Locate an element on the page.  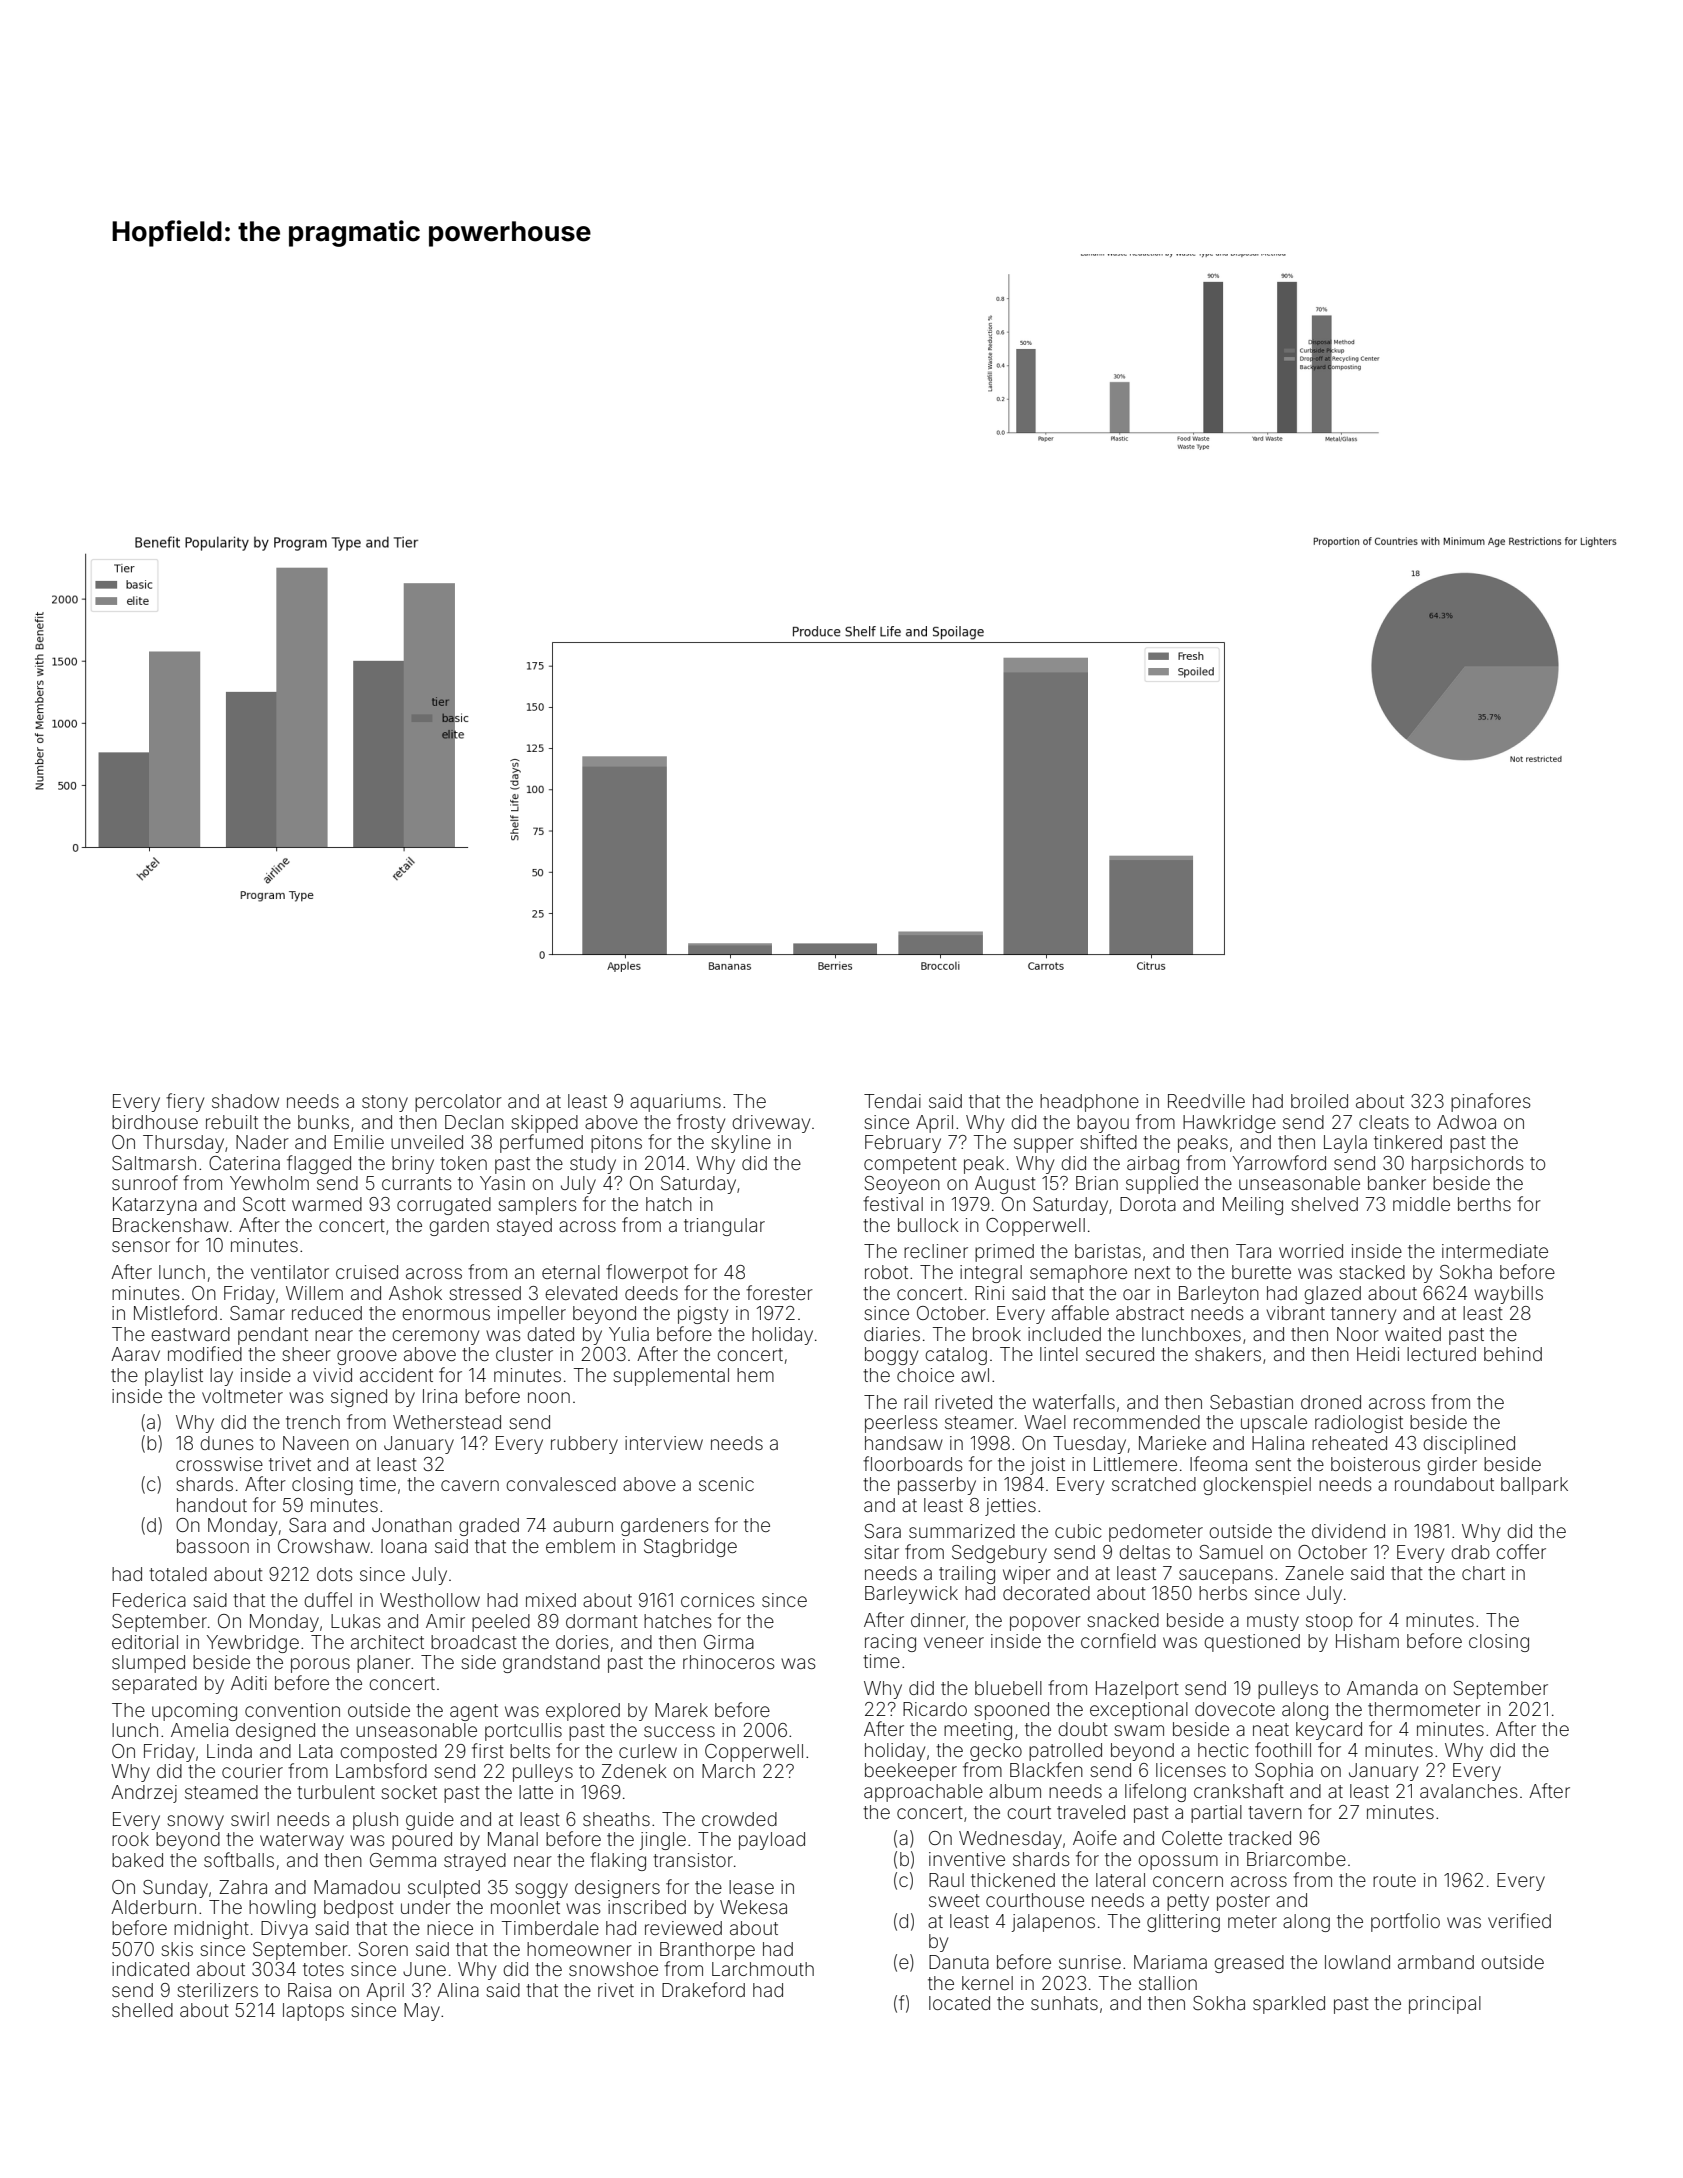
waterfalls is located at coordinates (1074, 1401).
